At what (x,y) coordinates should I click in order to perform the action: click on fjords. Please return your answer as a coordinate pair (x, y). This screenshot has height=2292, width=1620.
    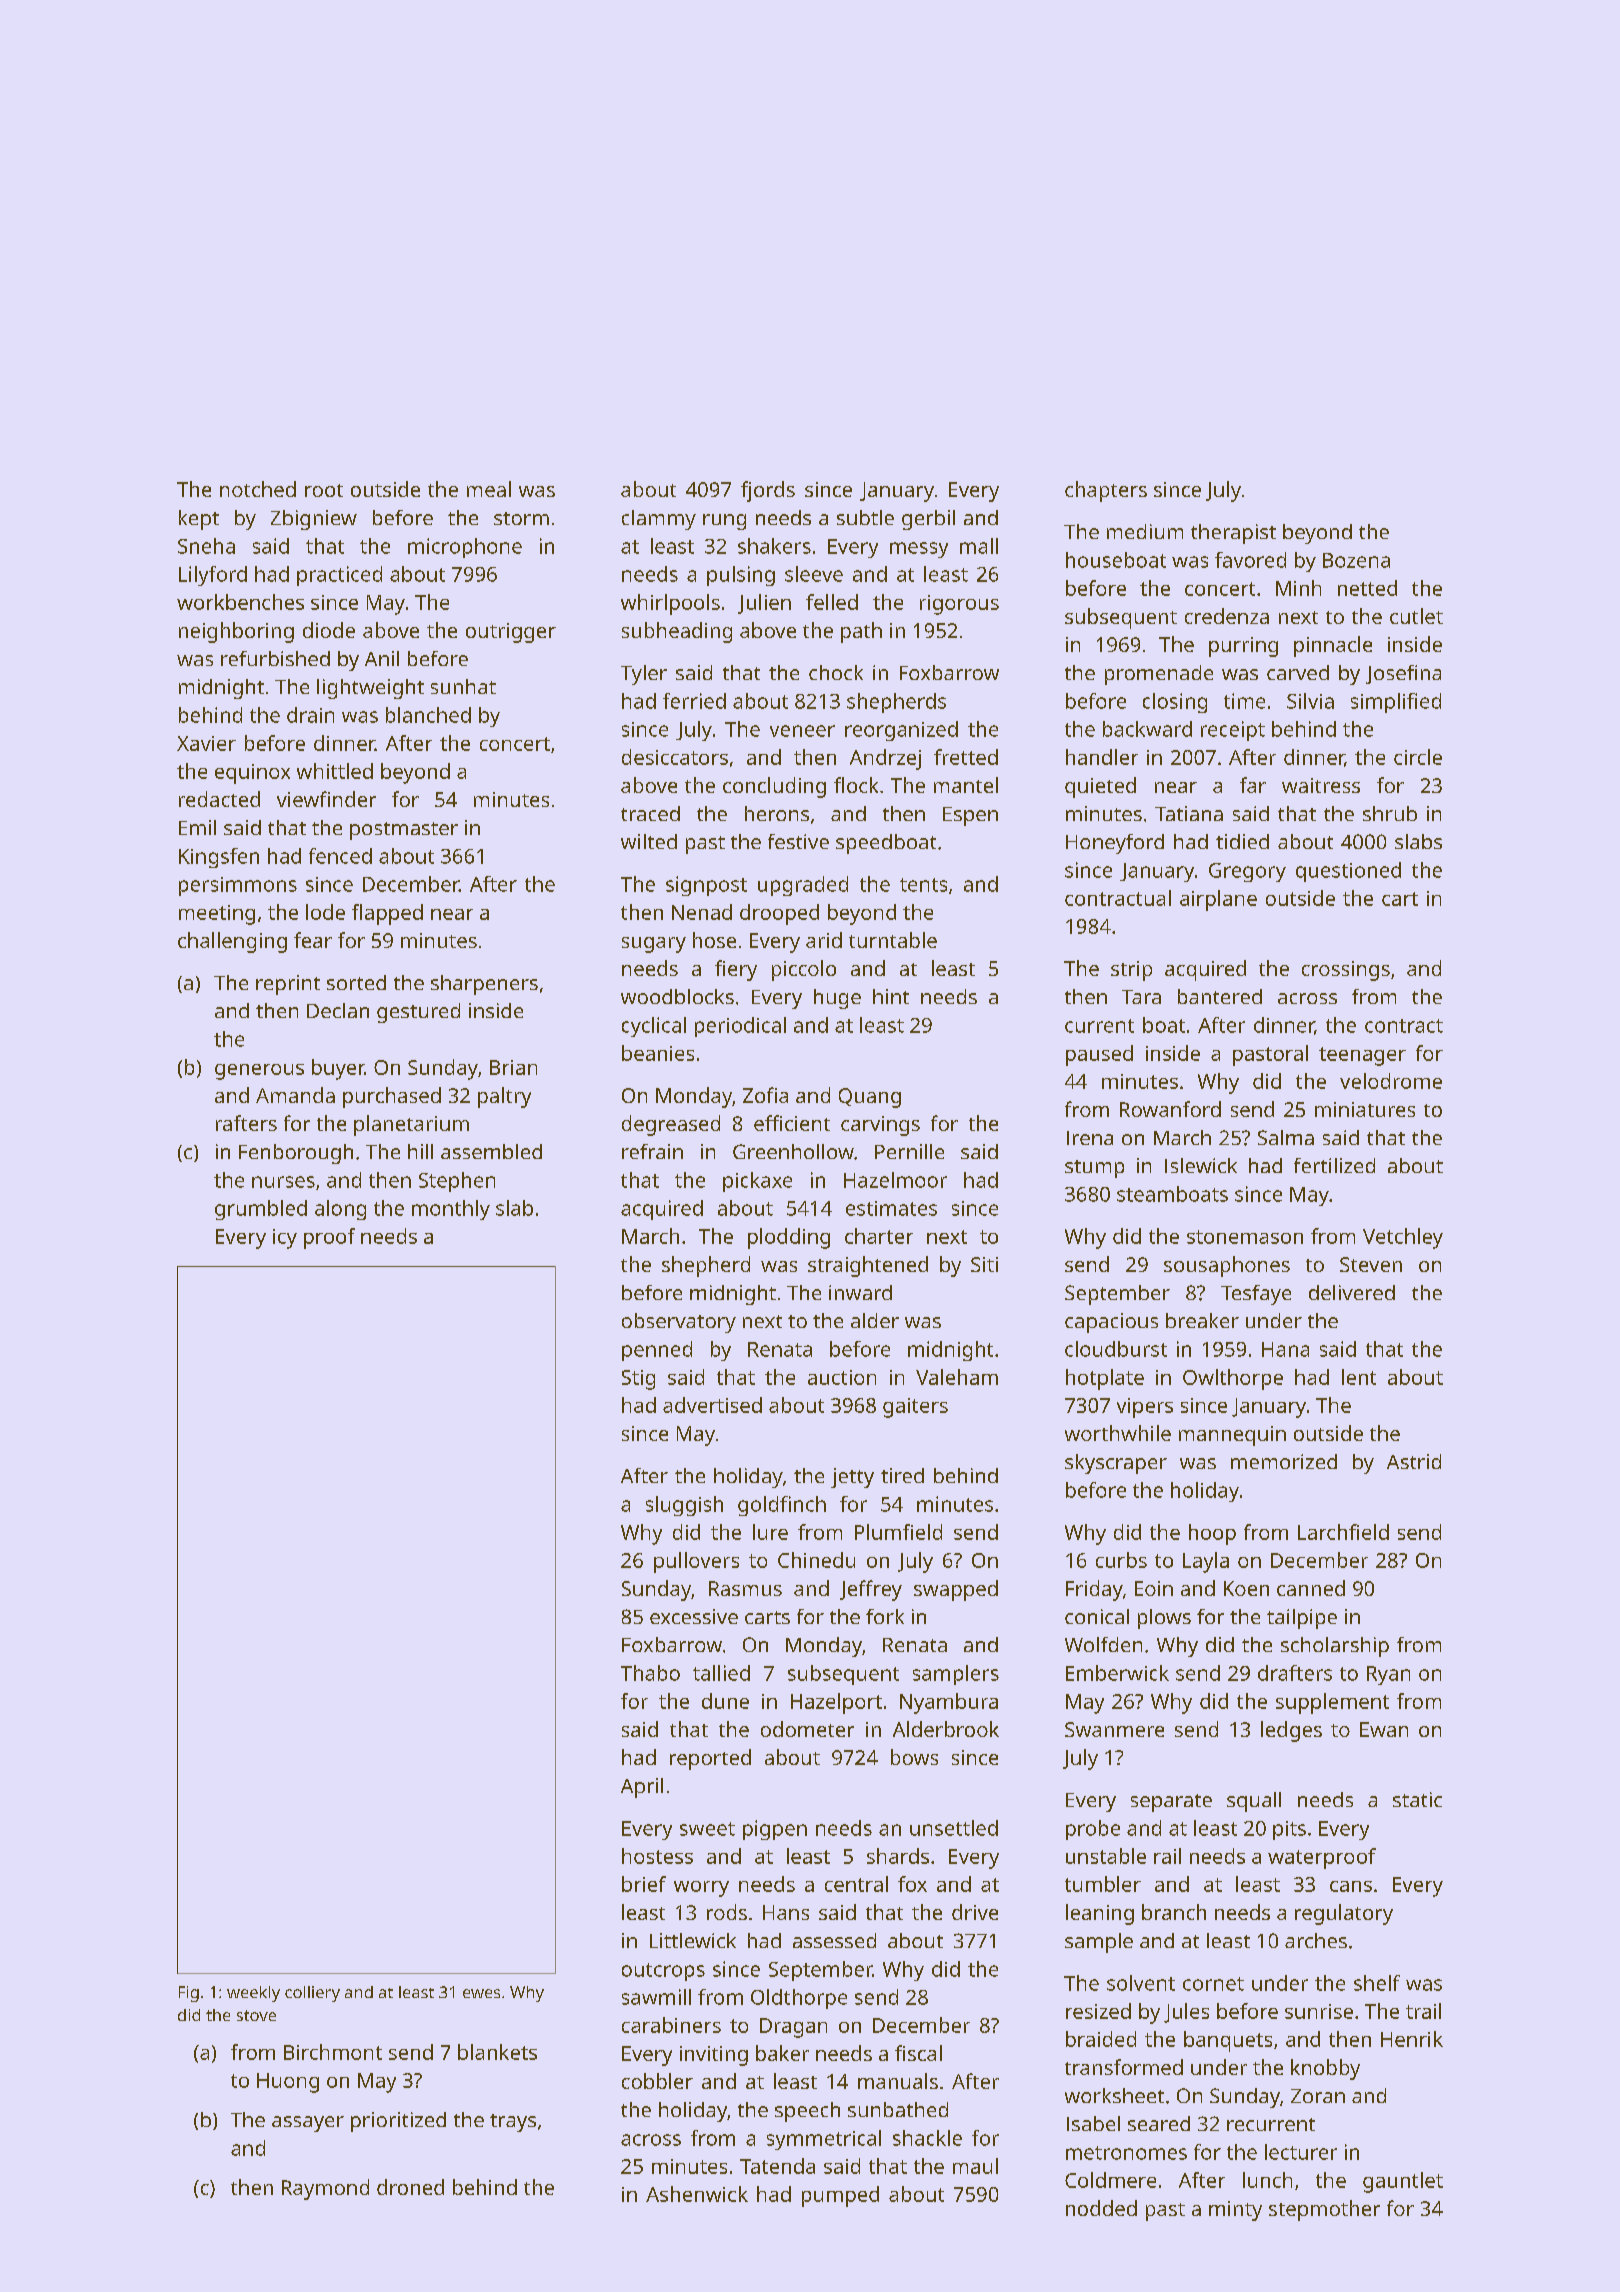
    Looking at the image, I should click on (768, 491).
